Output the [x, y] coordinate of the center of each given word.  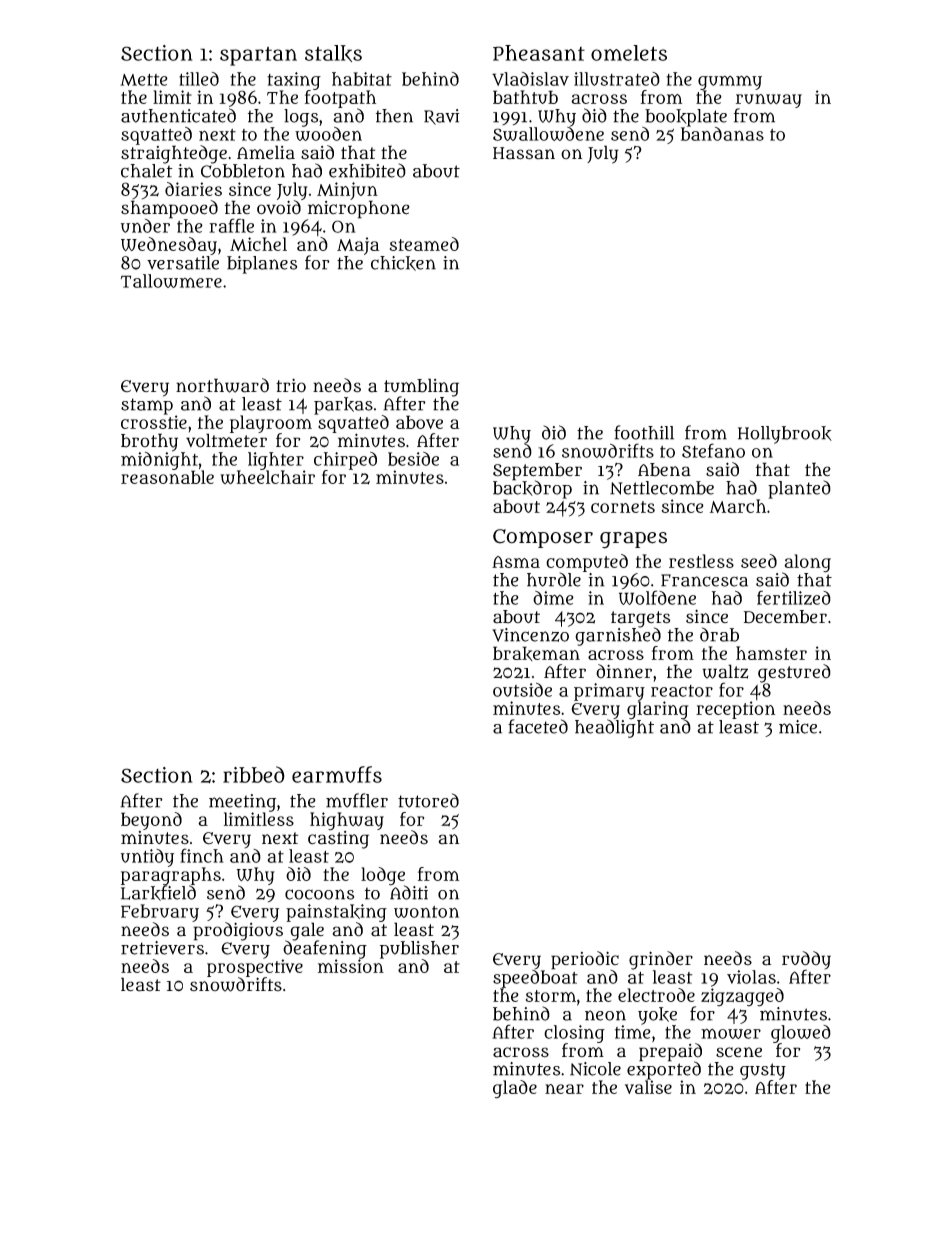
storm [551, 996]
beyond [151, 821]
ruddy [806, 960]
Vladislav [530, 79]
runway [769, 101]
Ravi [441, 117]
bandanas [722, 134]
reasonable [167, 477]
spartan [258, 56]
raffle [231, 225]
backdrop [532, 490]
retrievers [162, 948]
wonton [426, 912]
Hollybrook [785, 435]
